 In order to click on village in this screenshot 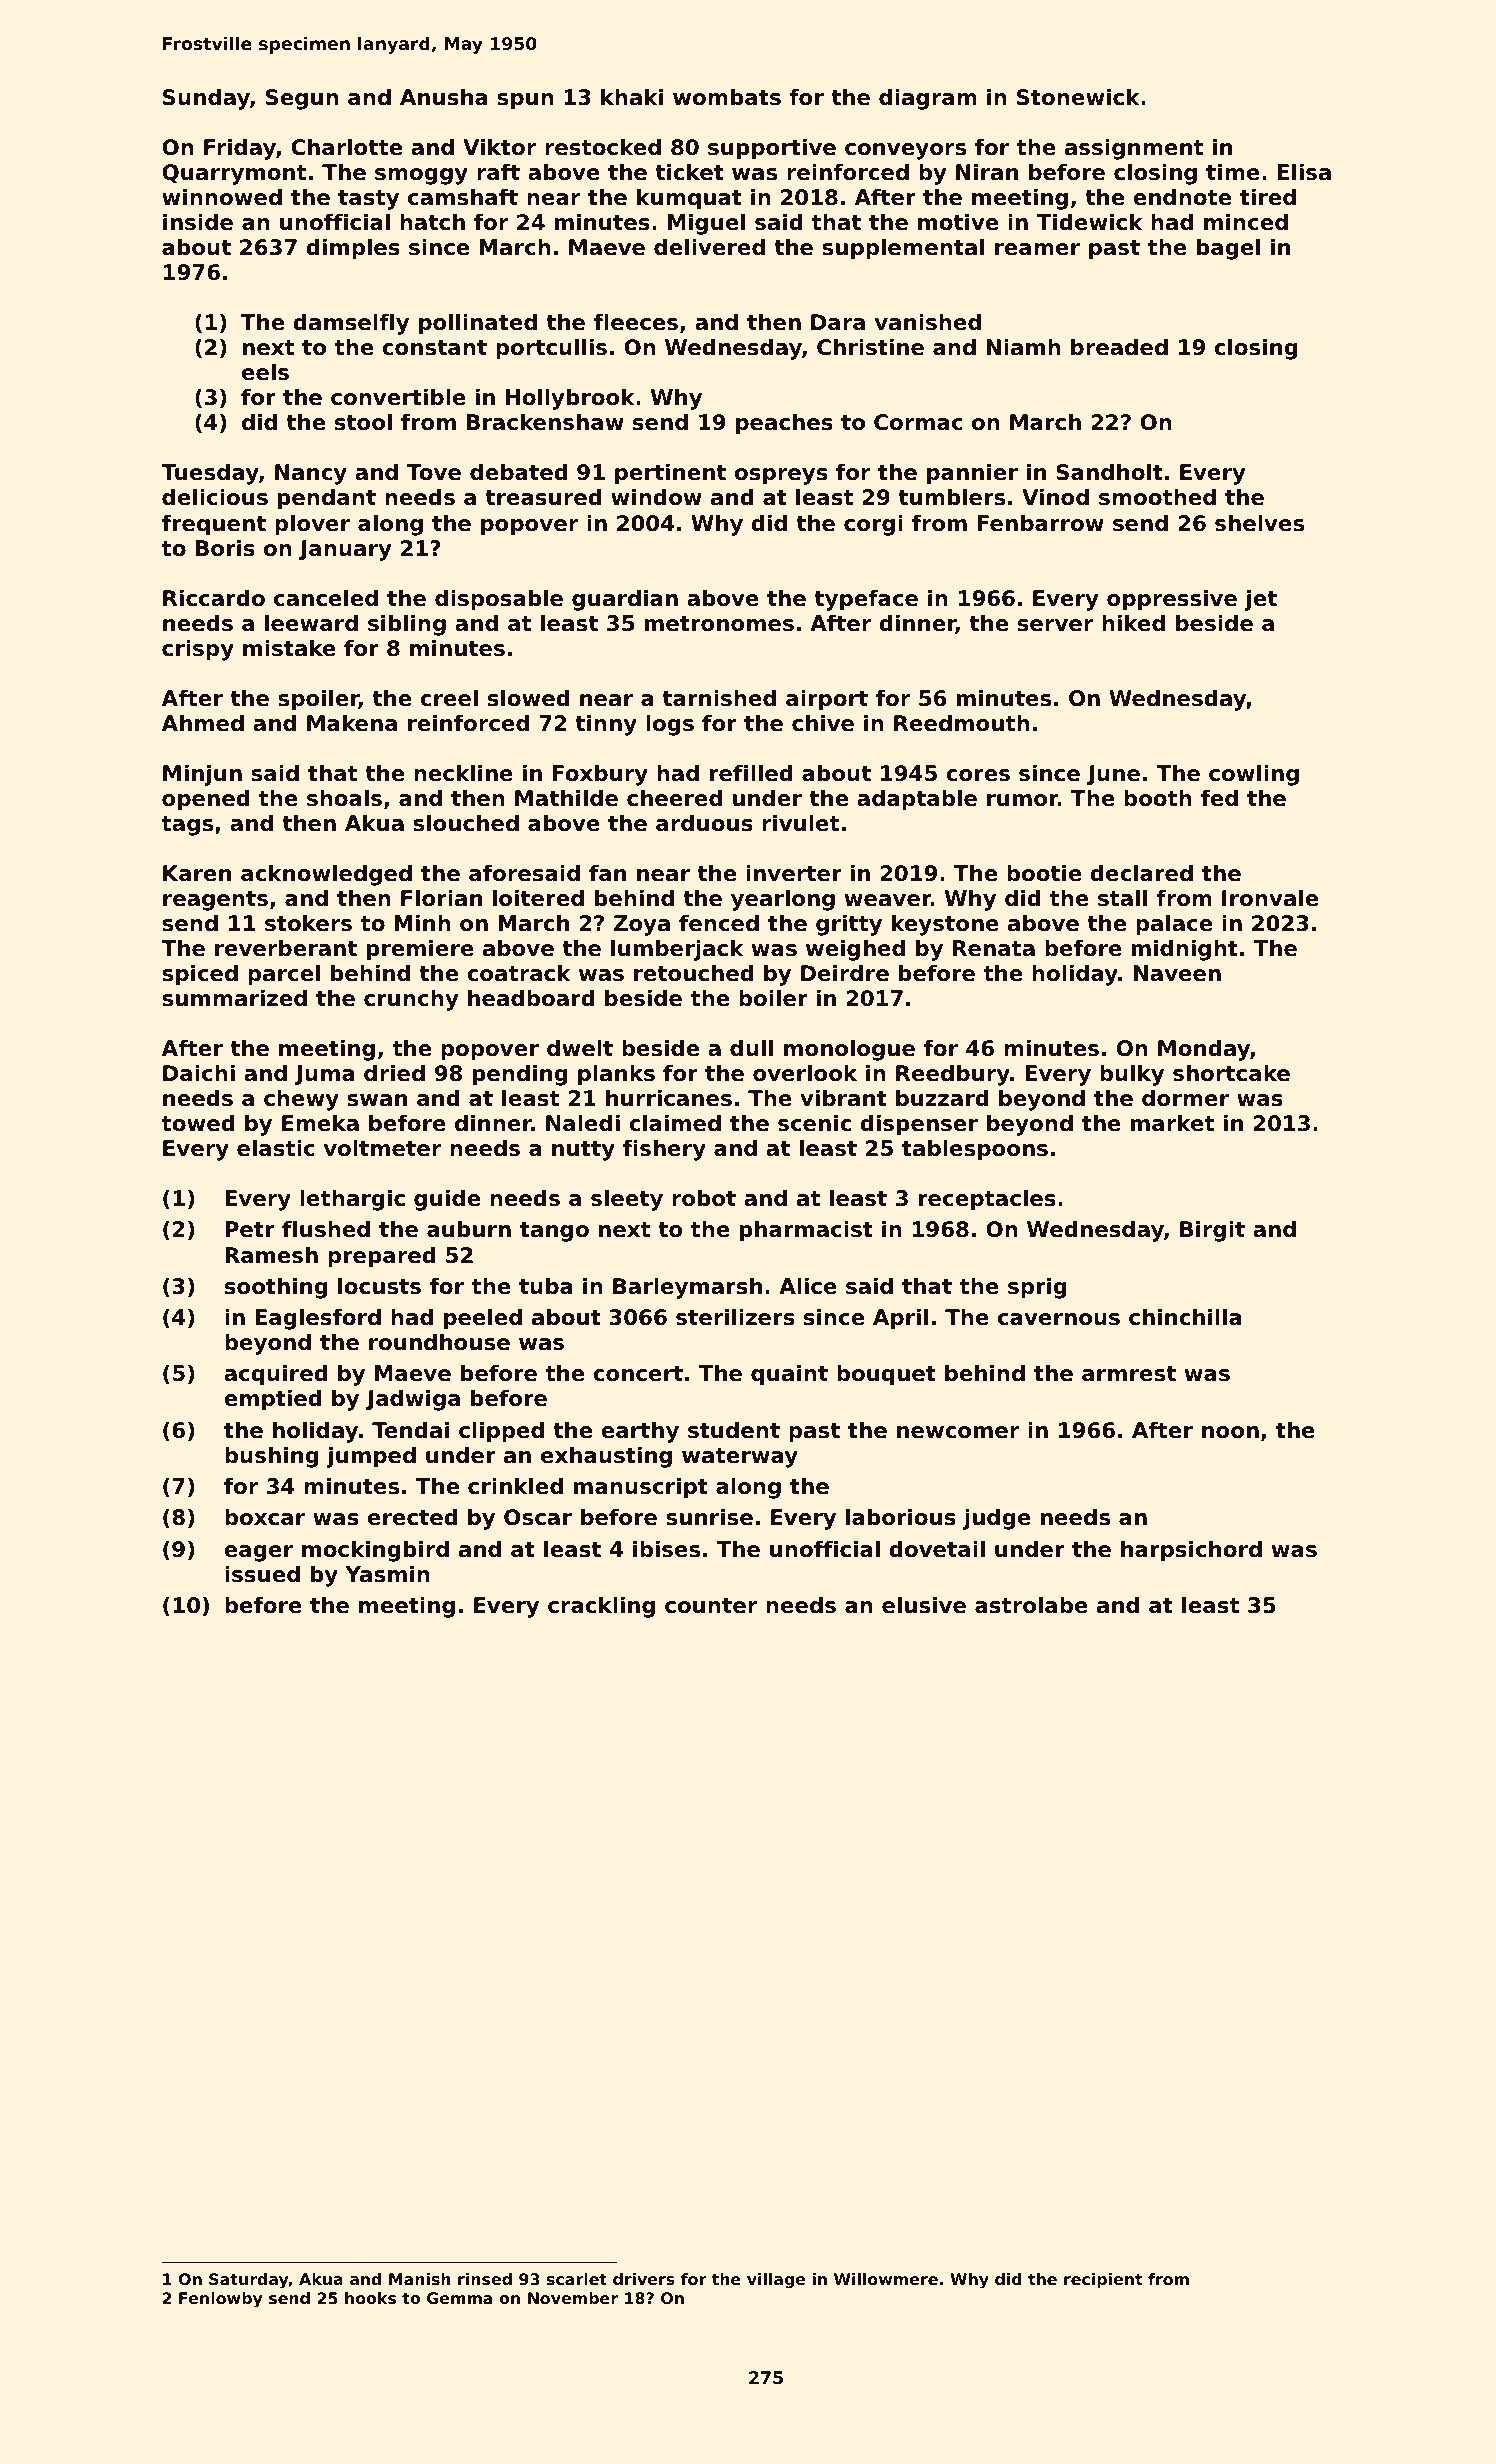, I will do `click(776, 2281)`.
